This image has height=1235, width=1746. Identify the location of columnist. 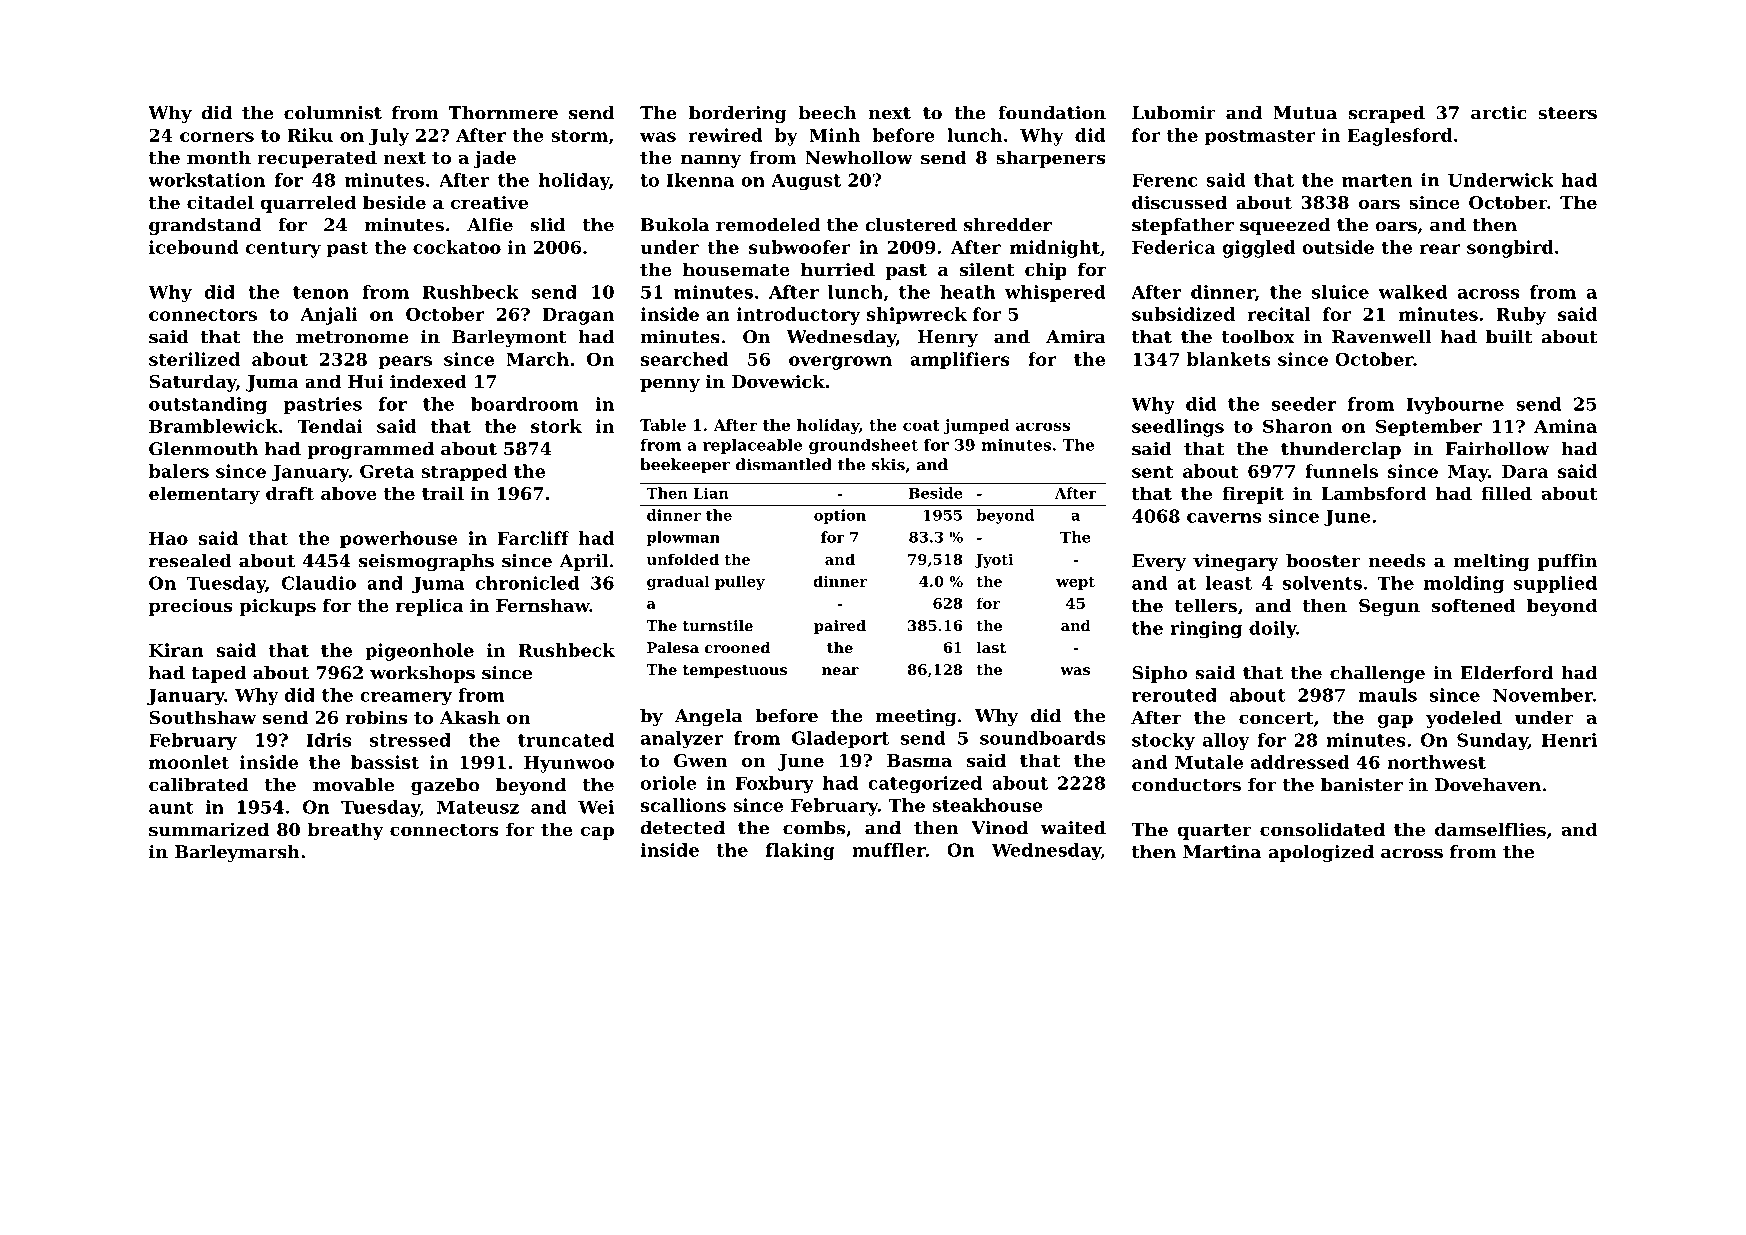
(333, 113).
